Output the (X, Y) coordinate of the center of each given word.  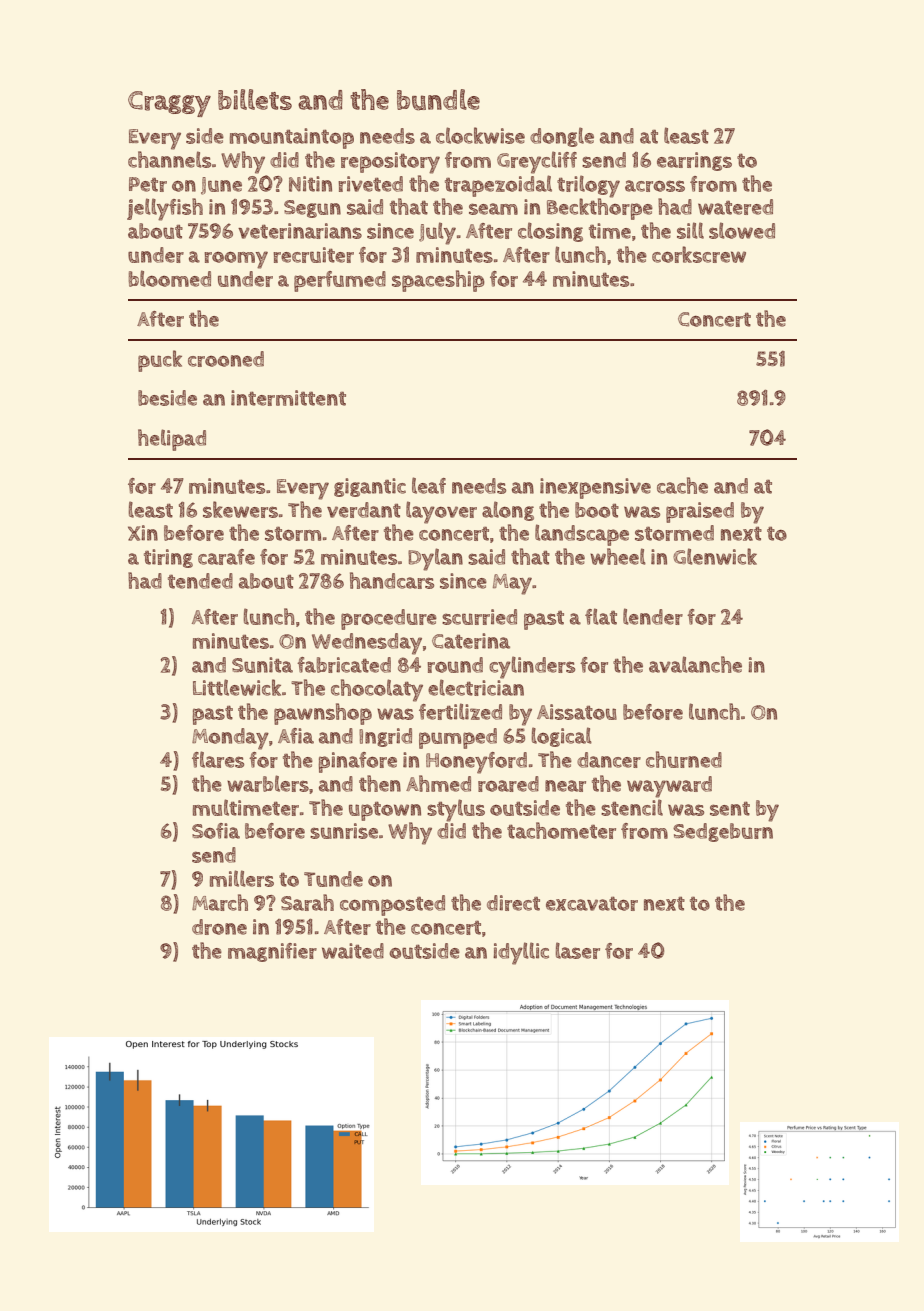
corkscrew (699, 254)
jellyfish (165, 209)
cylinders (532, 667)
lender (653, 616)
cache (682, 485)
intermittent (288, 398)
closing (550, 232)
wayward (669, 787)
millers (242, 878)
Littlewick (237, 687)
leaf (429, 485)
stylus (456, 810)
